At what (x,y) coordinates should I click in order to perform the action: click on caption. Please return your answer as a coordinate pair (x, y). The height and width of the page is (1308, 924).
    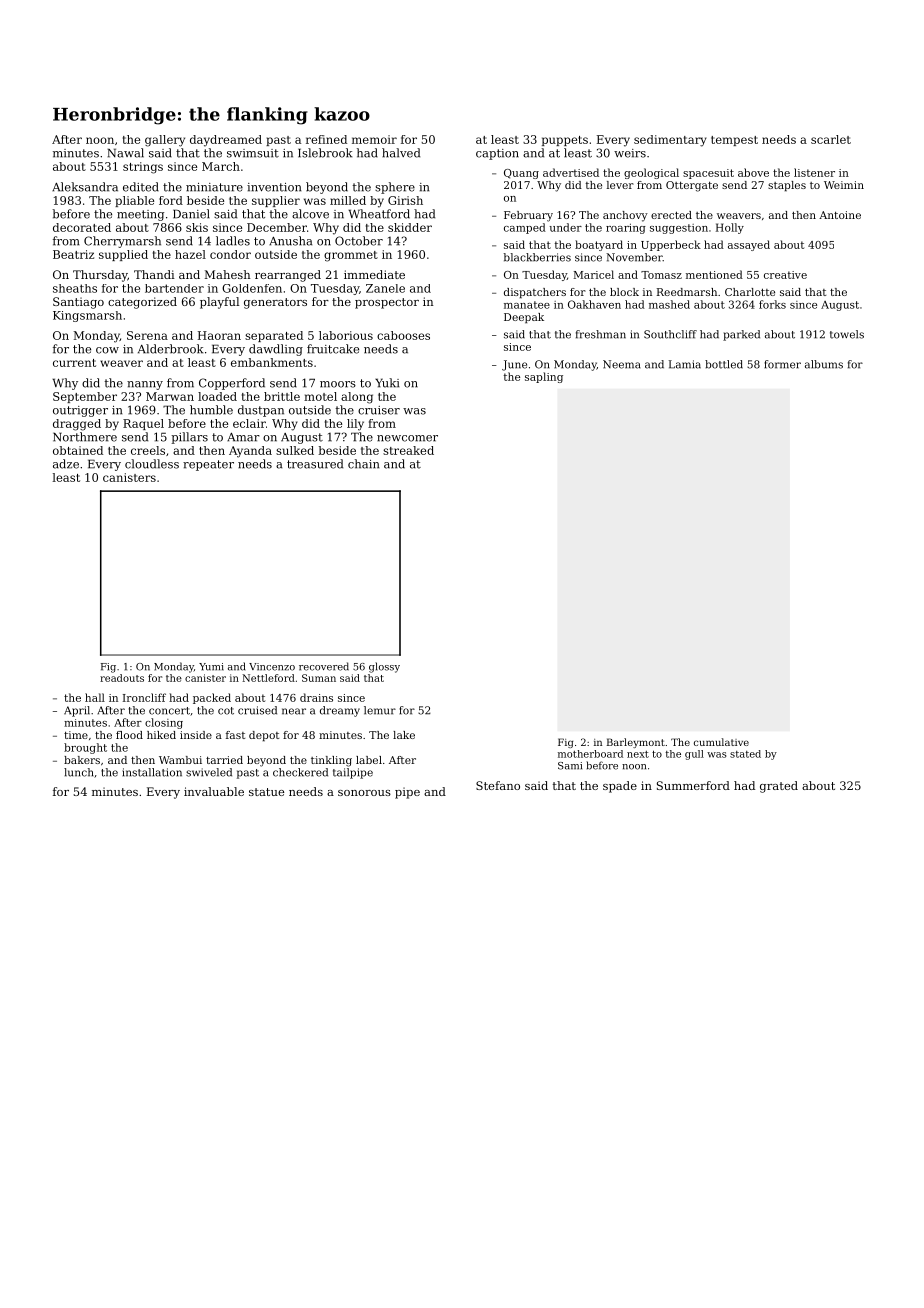
    Looking at the image, I should click on (497, 154).
